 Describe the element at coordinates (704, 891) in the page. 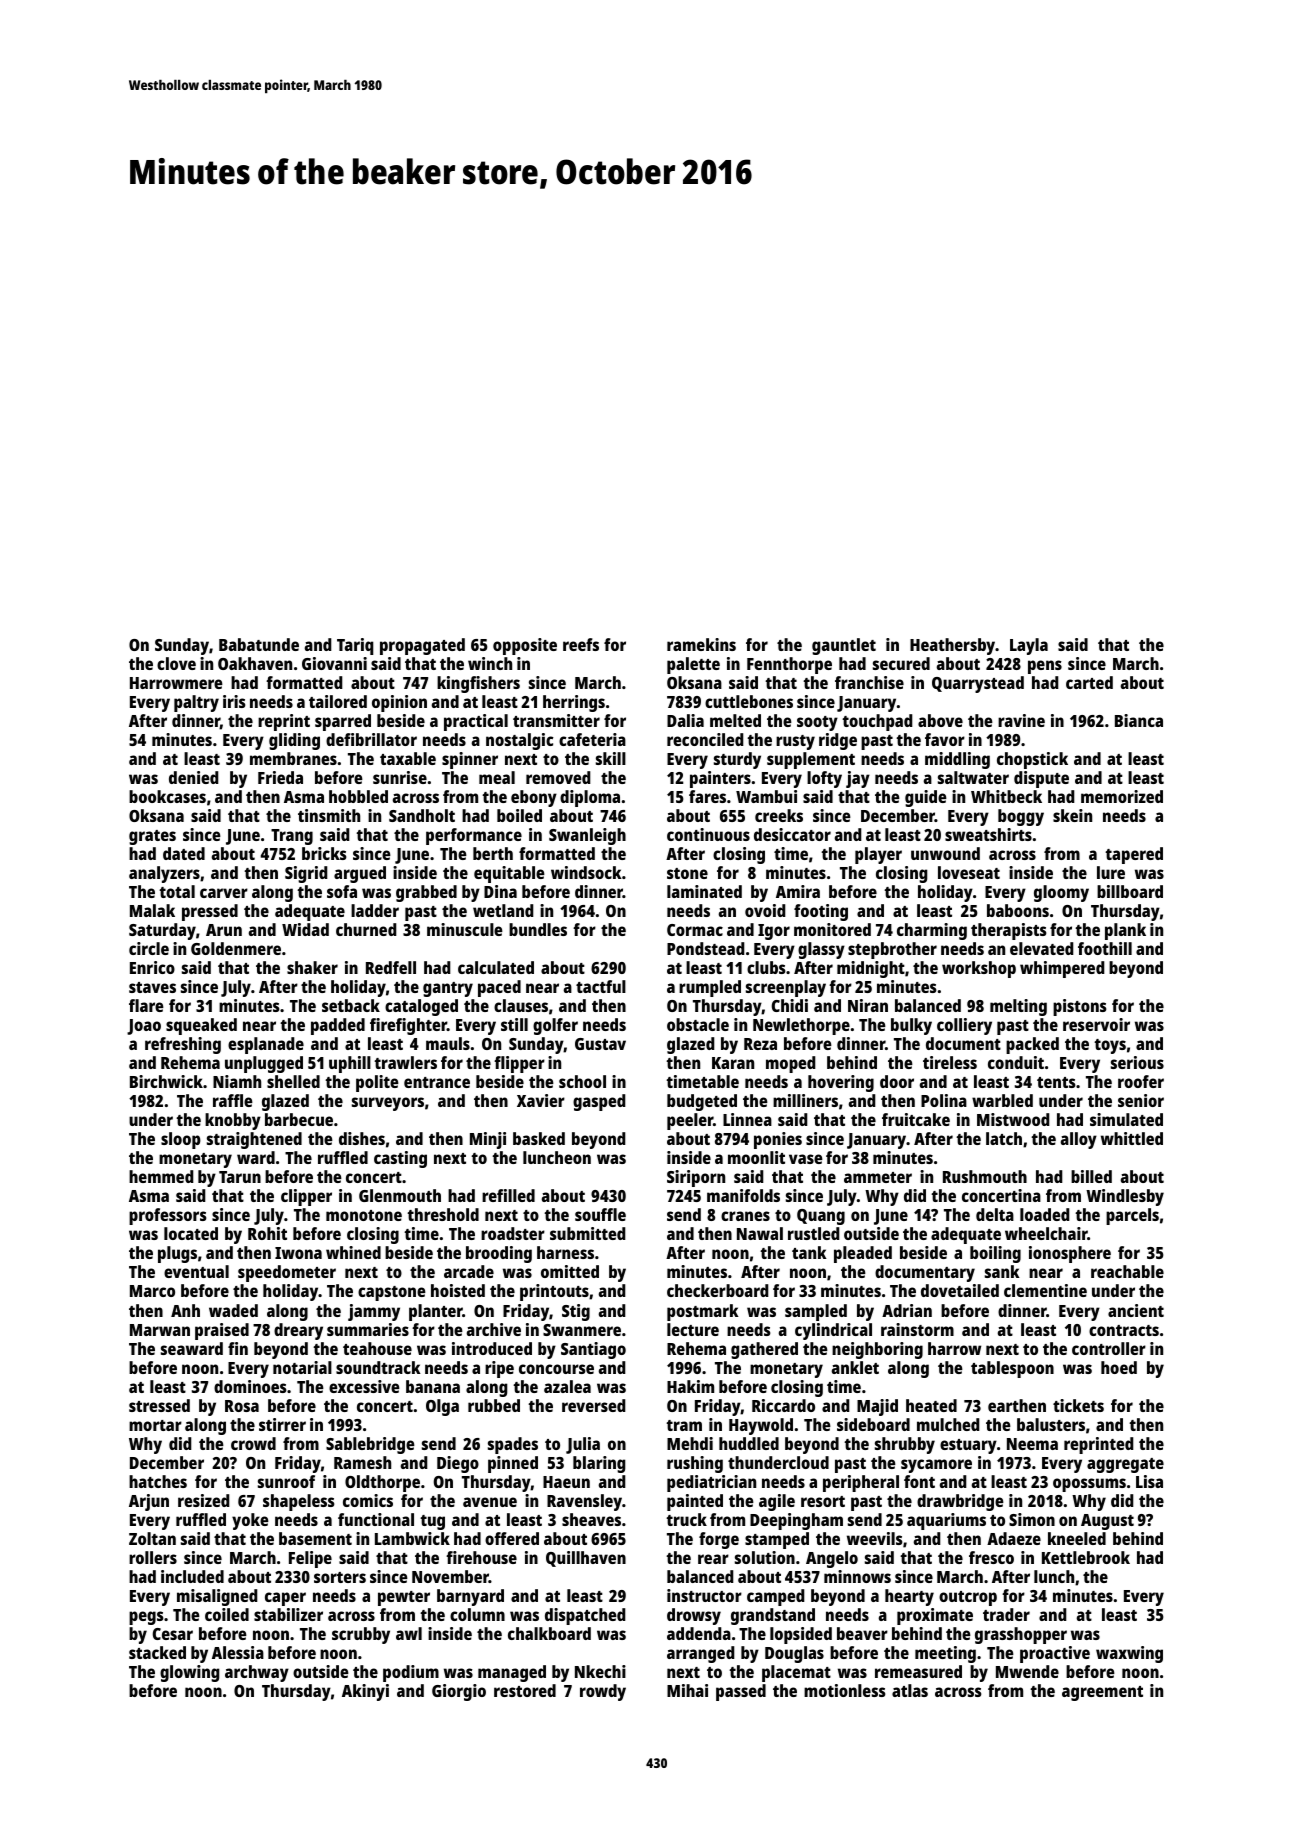

I see `laminated` at that location.
